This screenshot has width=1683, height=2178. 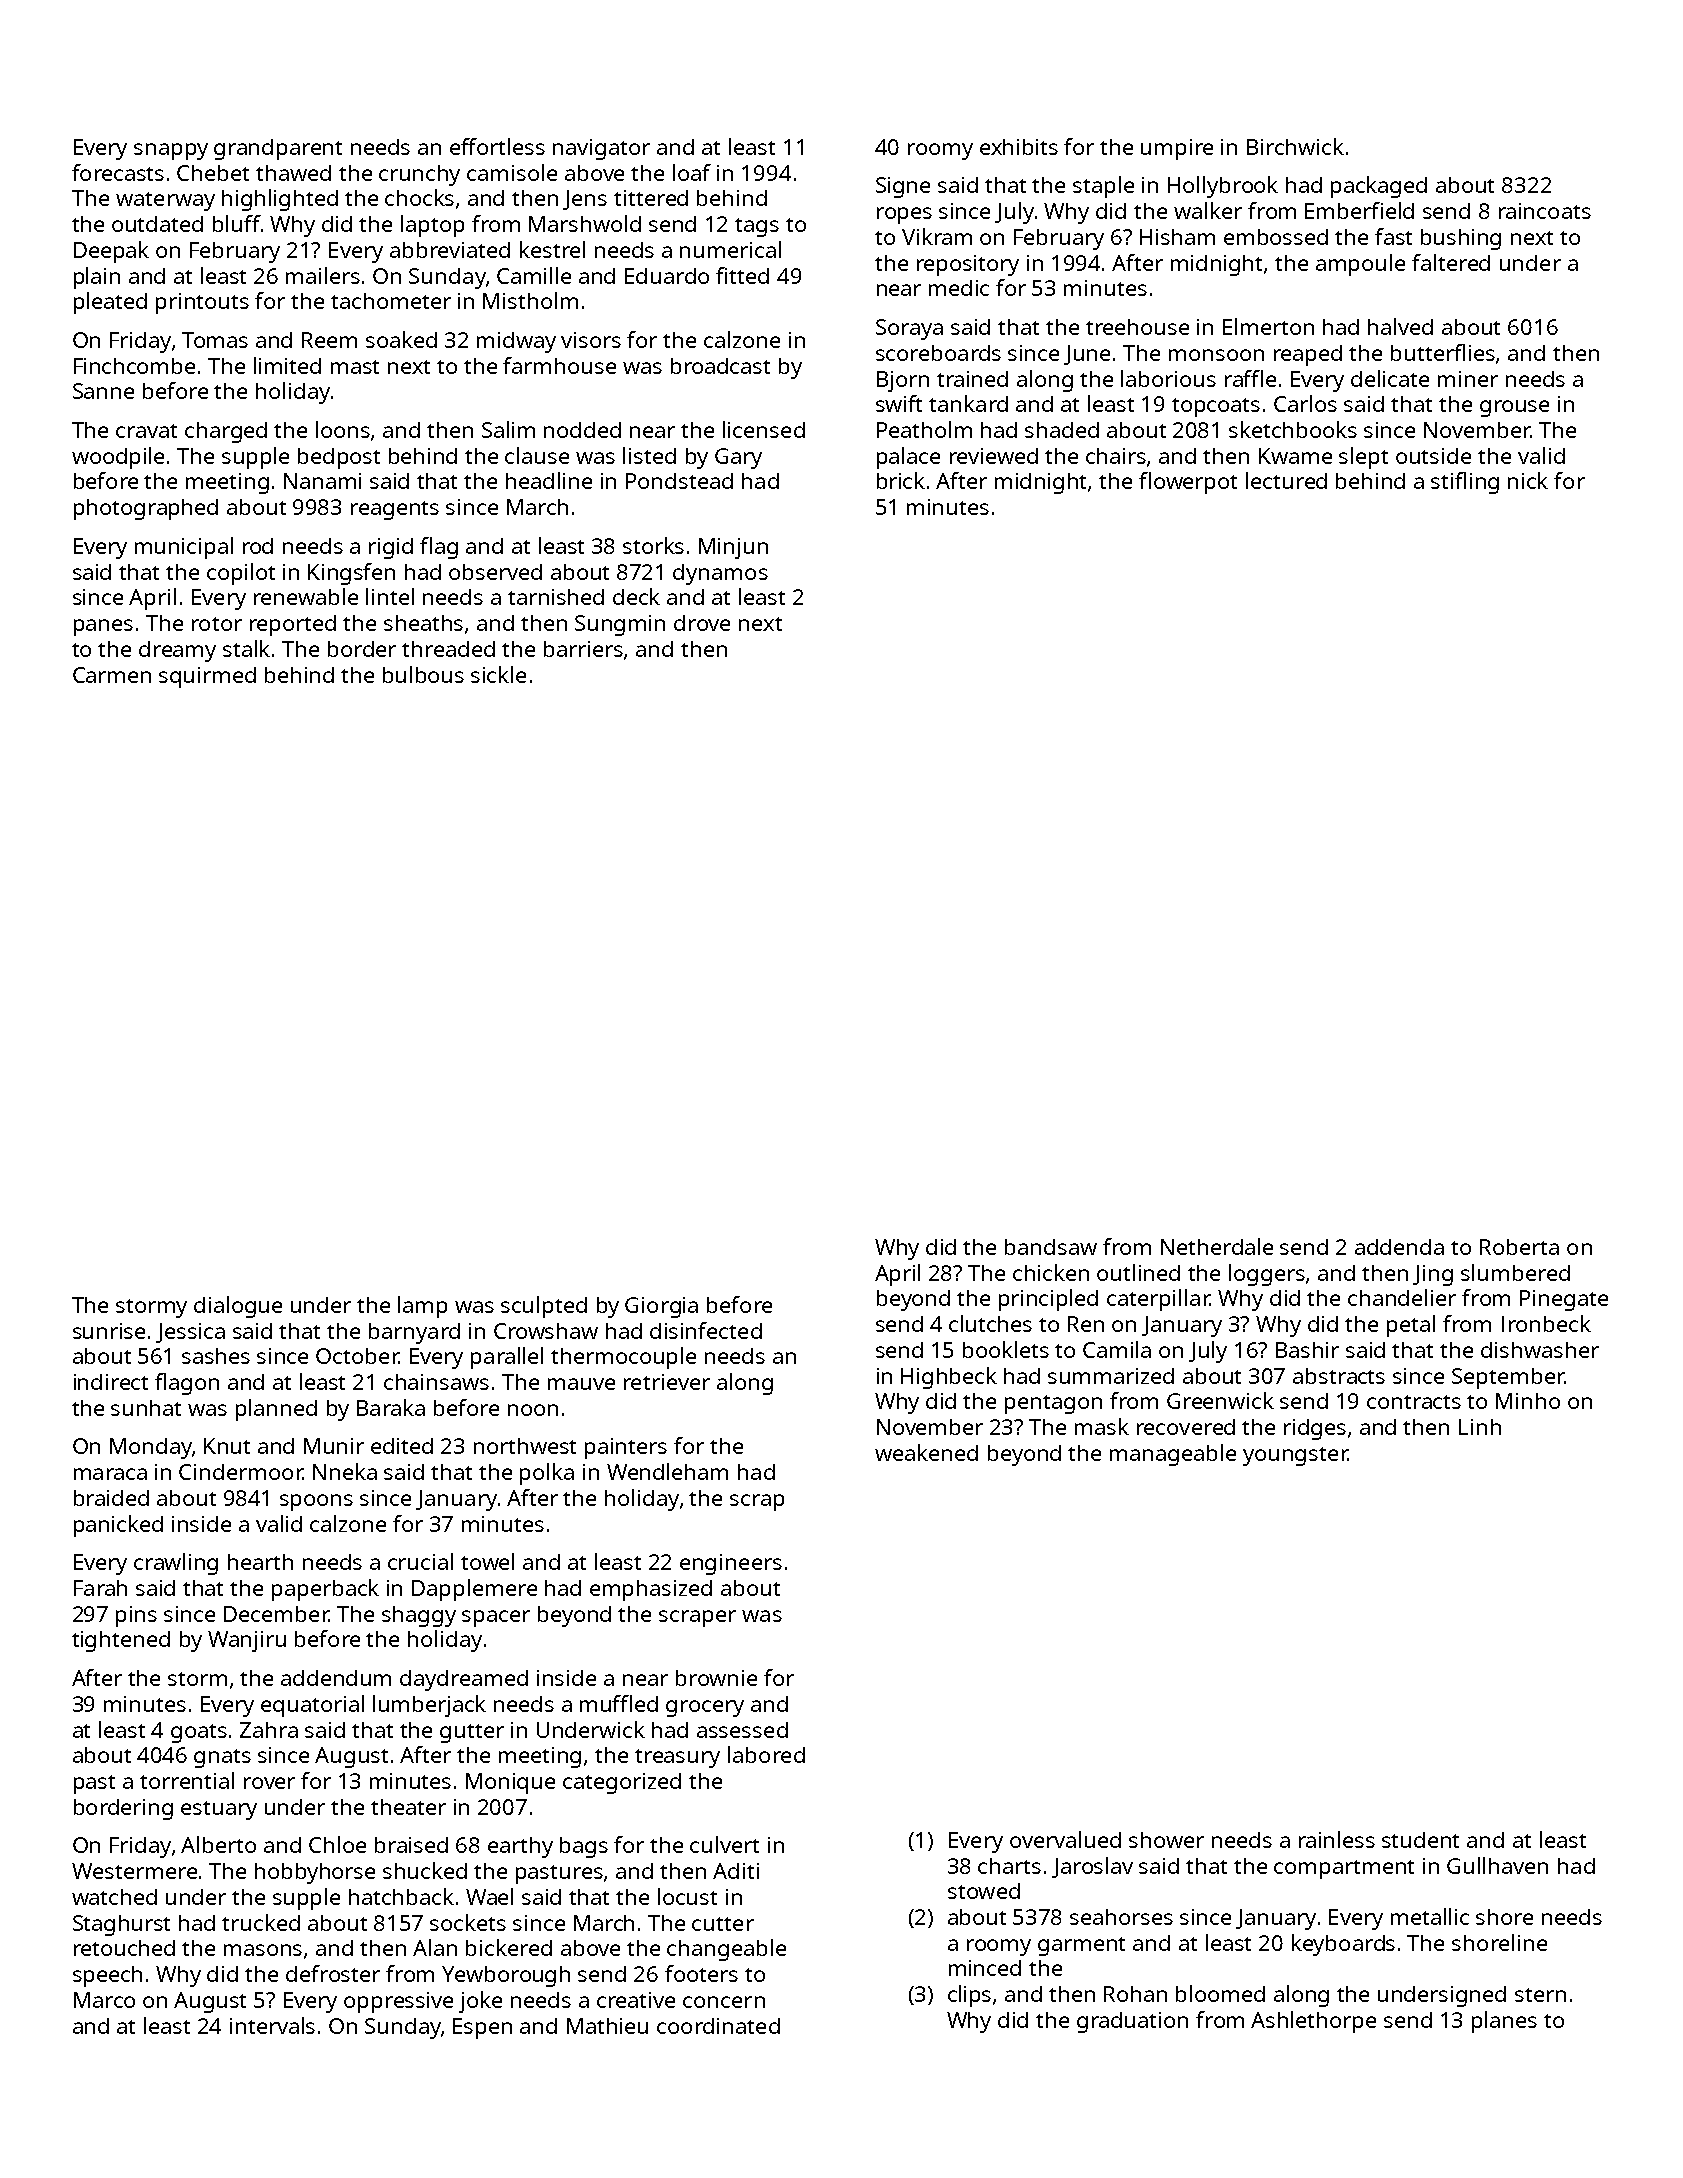 I want to click on recovered, so click(x=1186, y=1427).
